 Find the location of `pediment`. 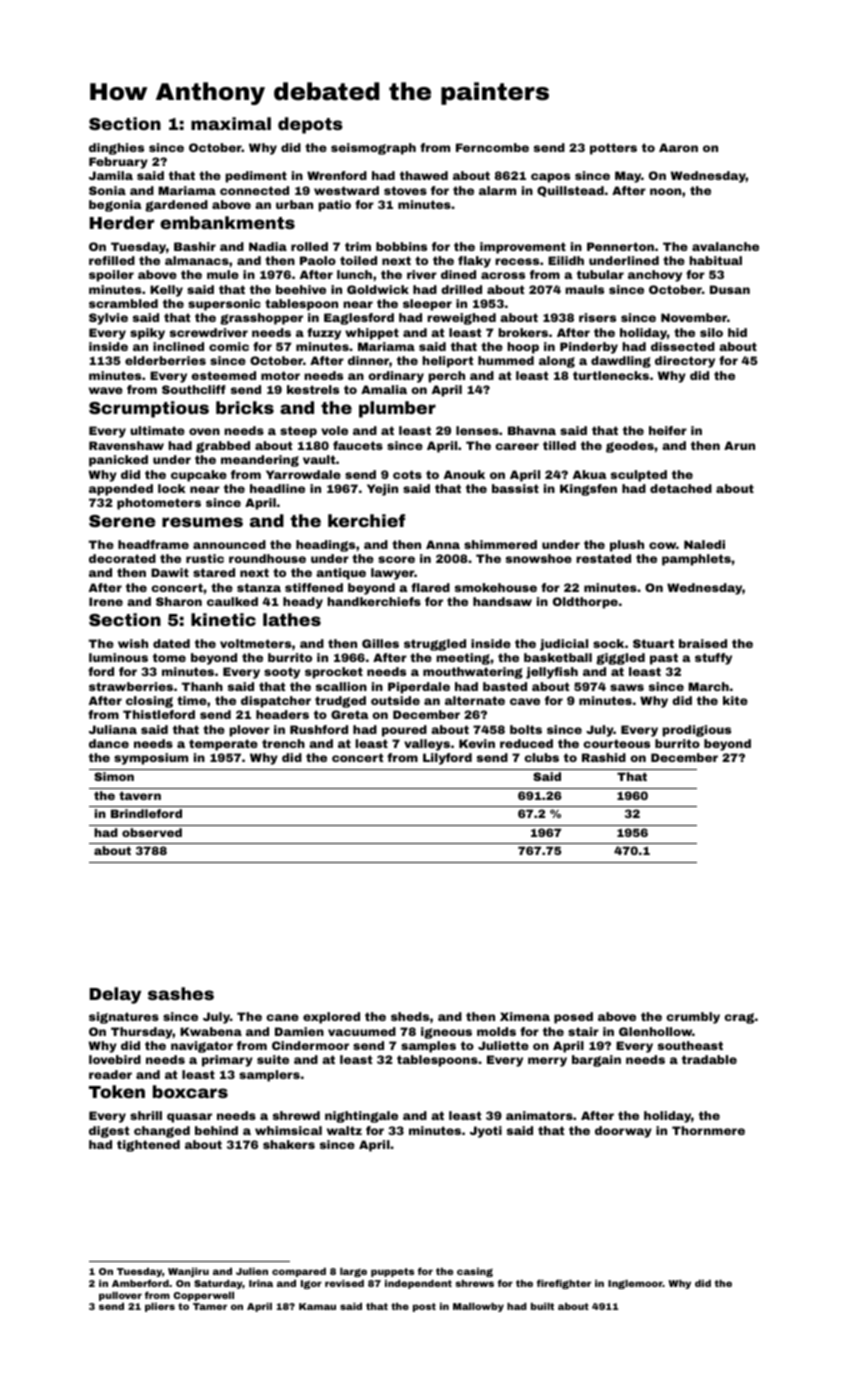

pediment is located at coordinates (256, 177).
